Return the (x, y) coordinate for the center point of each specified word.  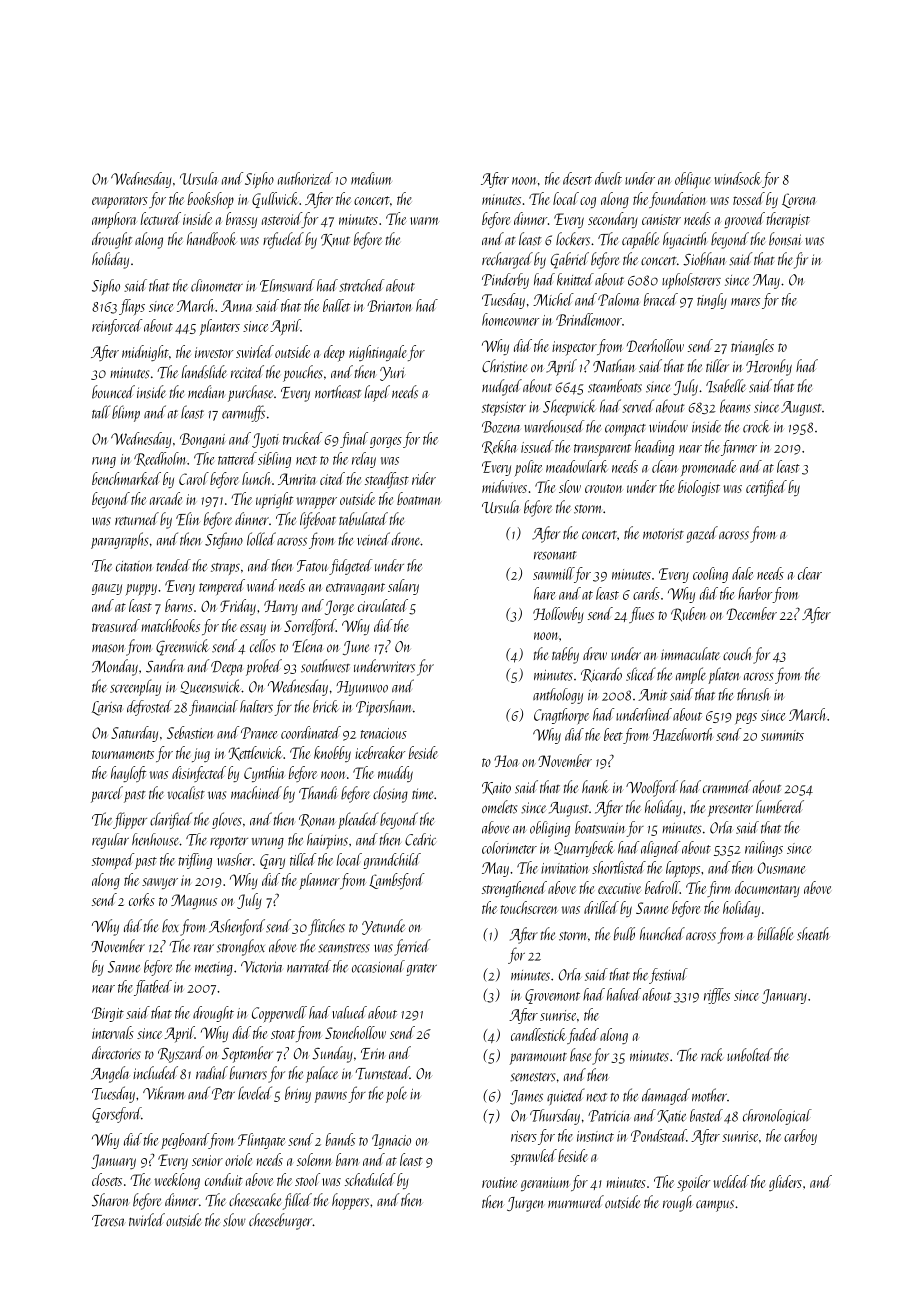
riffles (717, 996)
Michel (553, 299)
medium (371, 178)
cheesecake (255, 1200)
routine (499, 1182)
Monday (115, 667)
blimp (126, 413)
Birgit (108, 1014)
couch (737, 653)
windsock (738, 178)
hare (545, 593)
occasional (378, 966)
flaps (132, 307)
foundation (677, 200)
